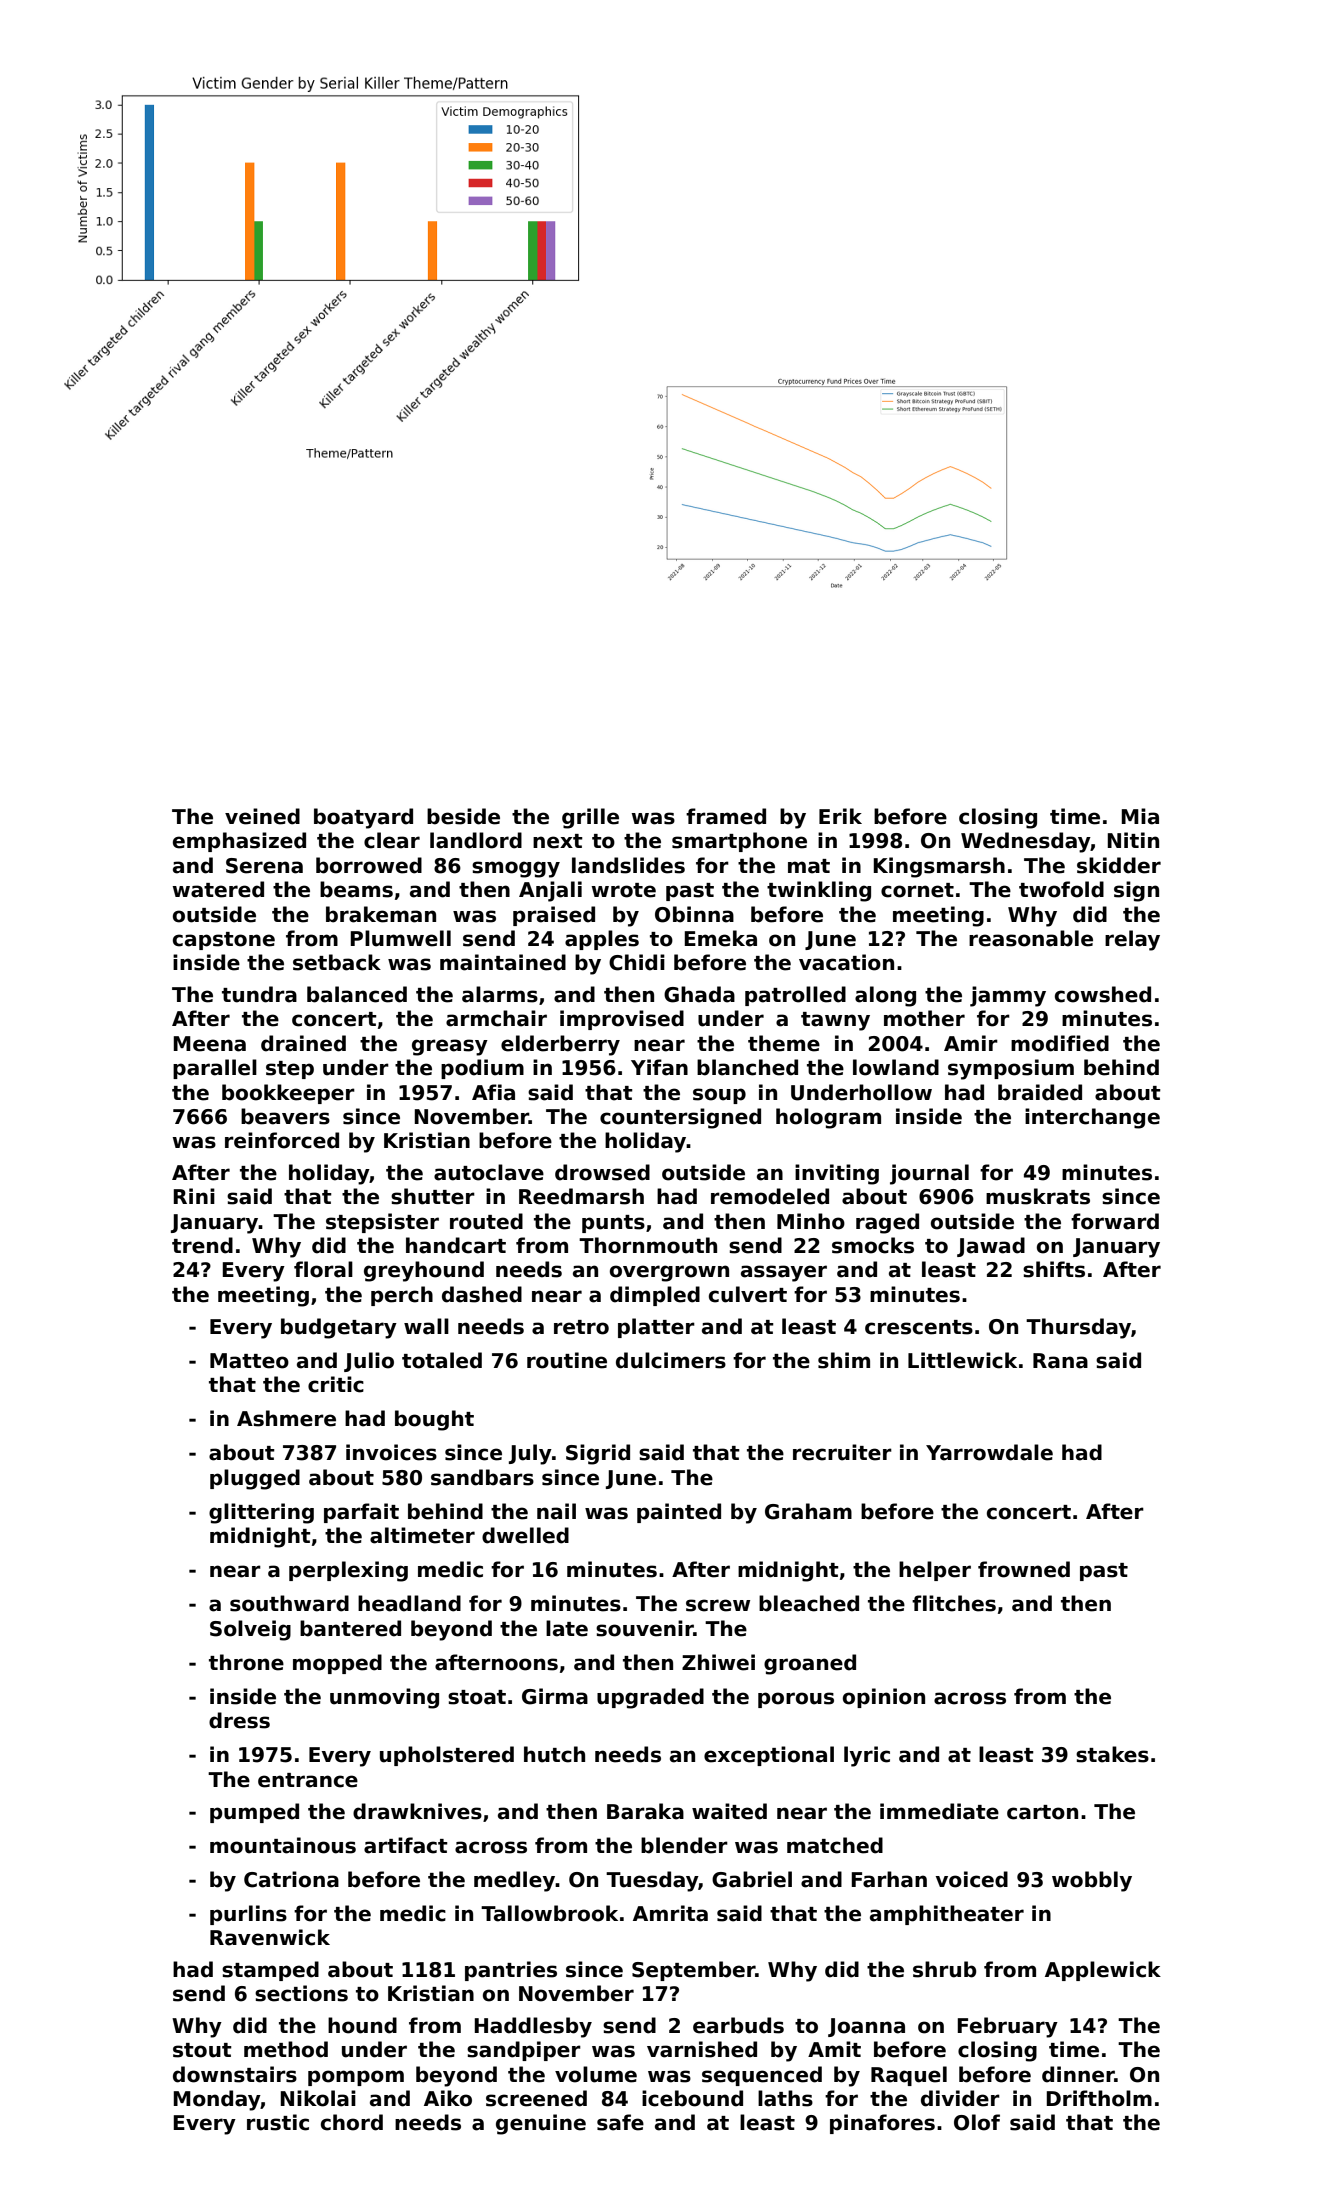 The width and height of the page is (1333, 2195). I want to click on Matteo, so click(249, 1361).
